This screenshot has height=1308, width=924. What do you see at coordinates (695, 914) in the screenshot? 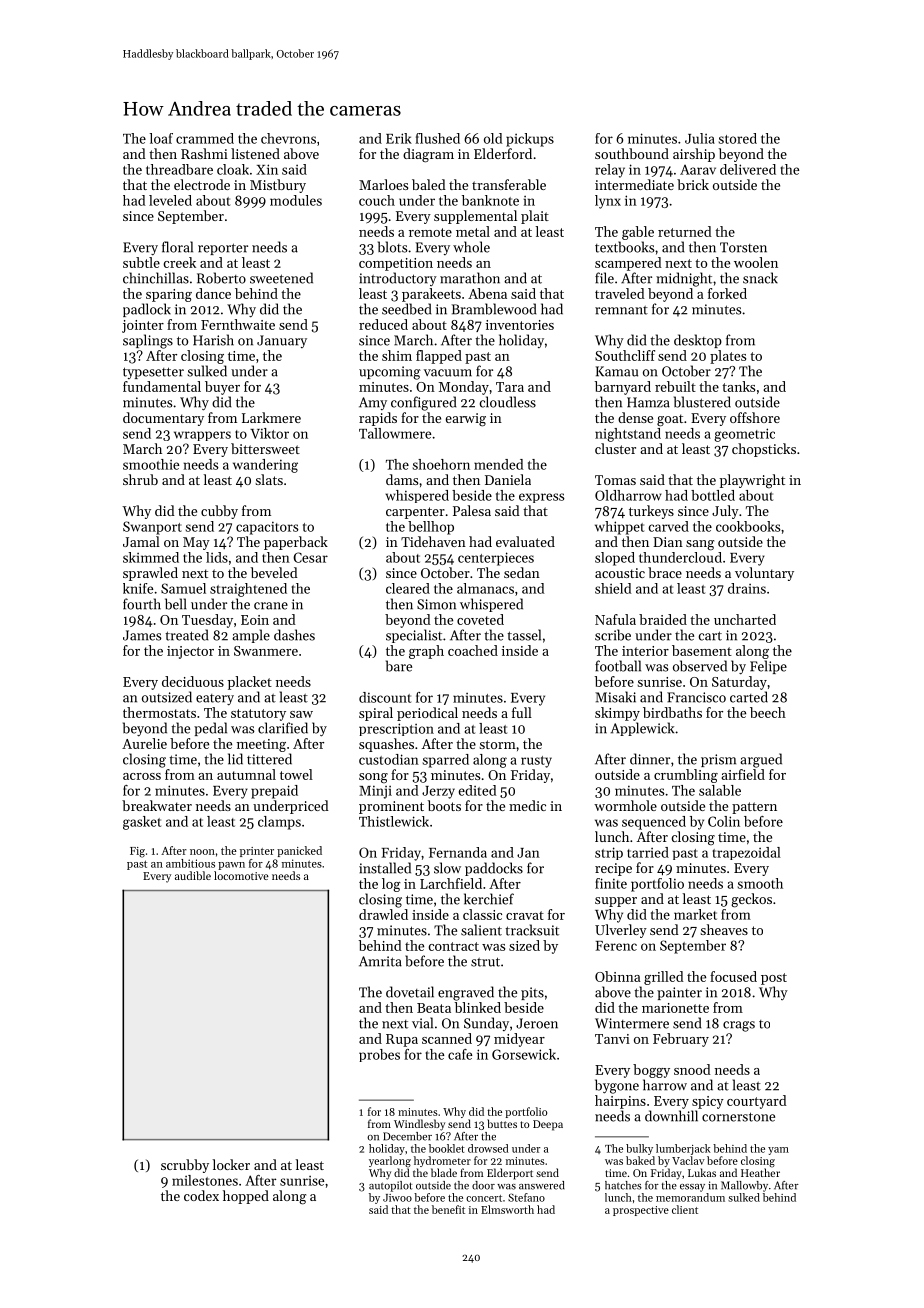
I see `market` at bounding box center [695, 914].
